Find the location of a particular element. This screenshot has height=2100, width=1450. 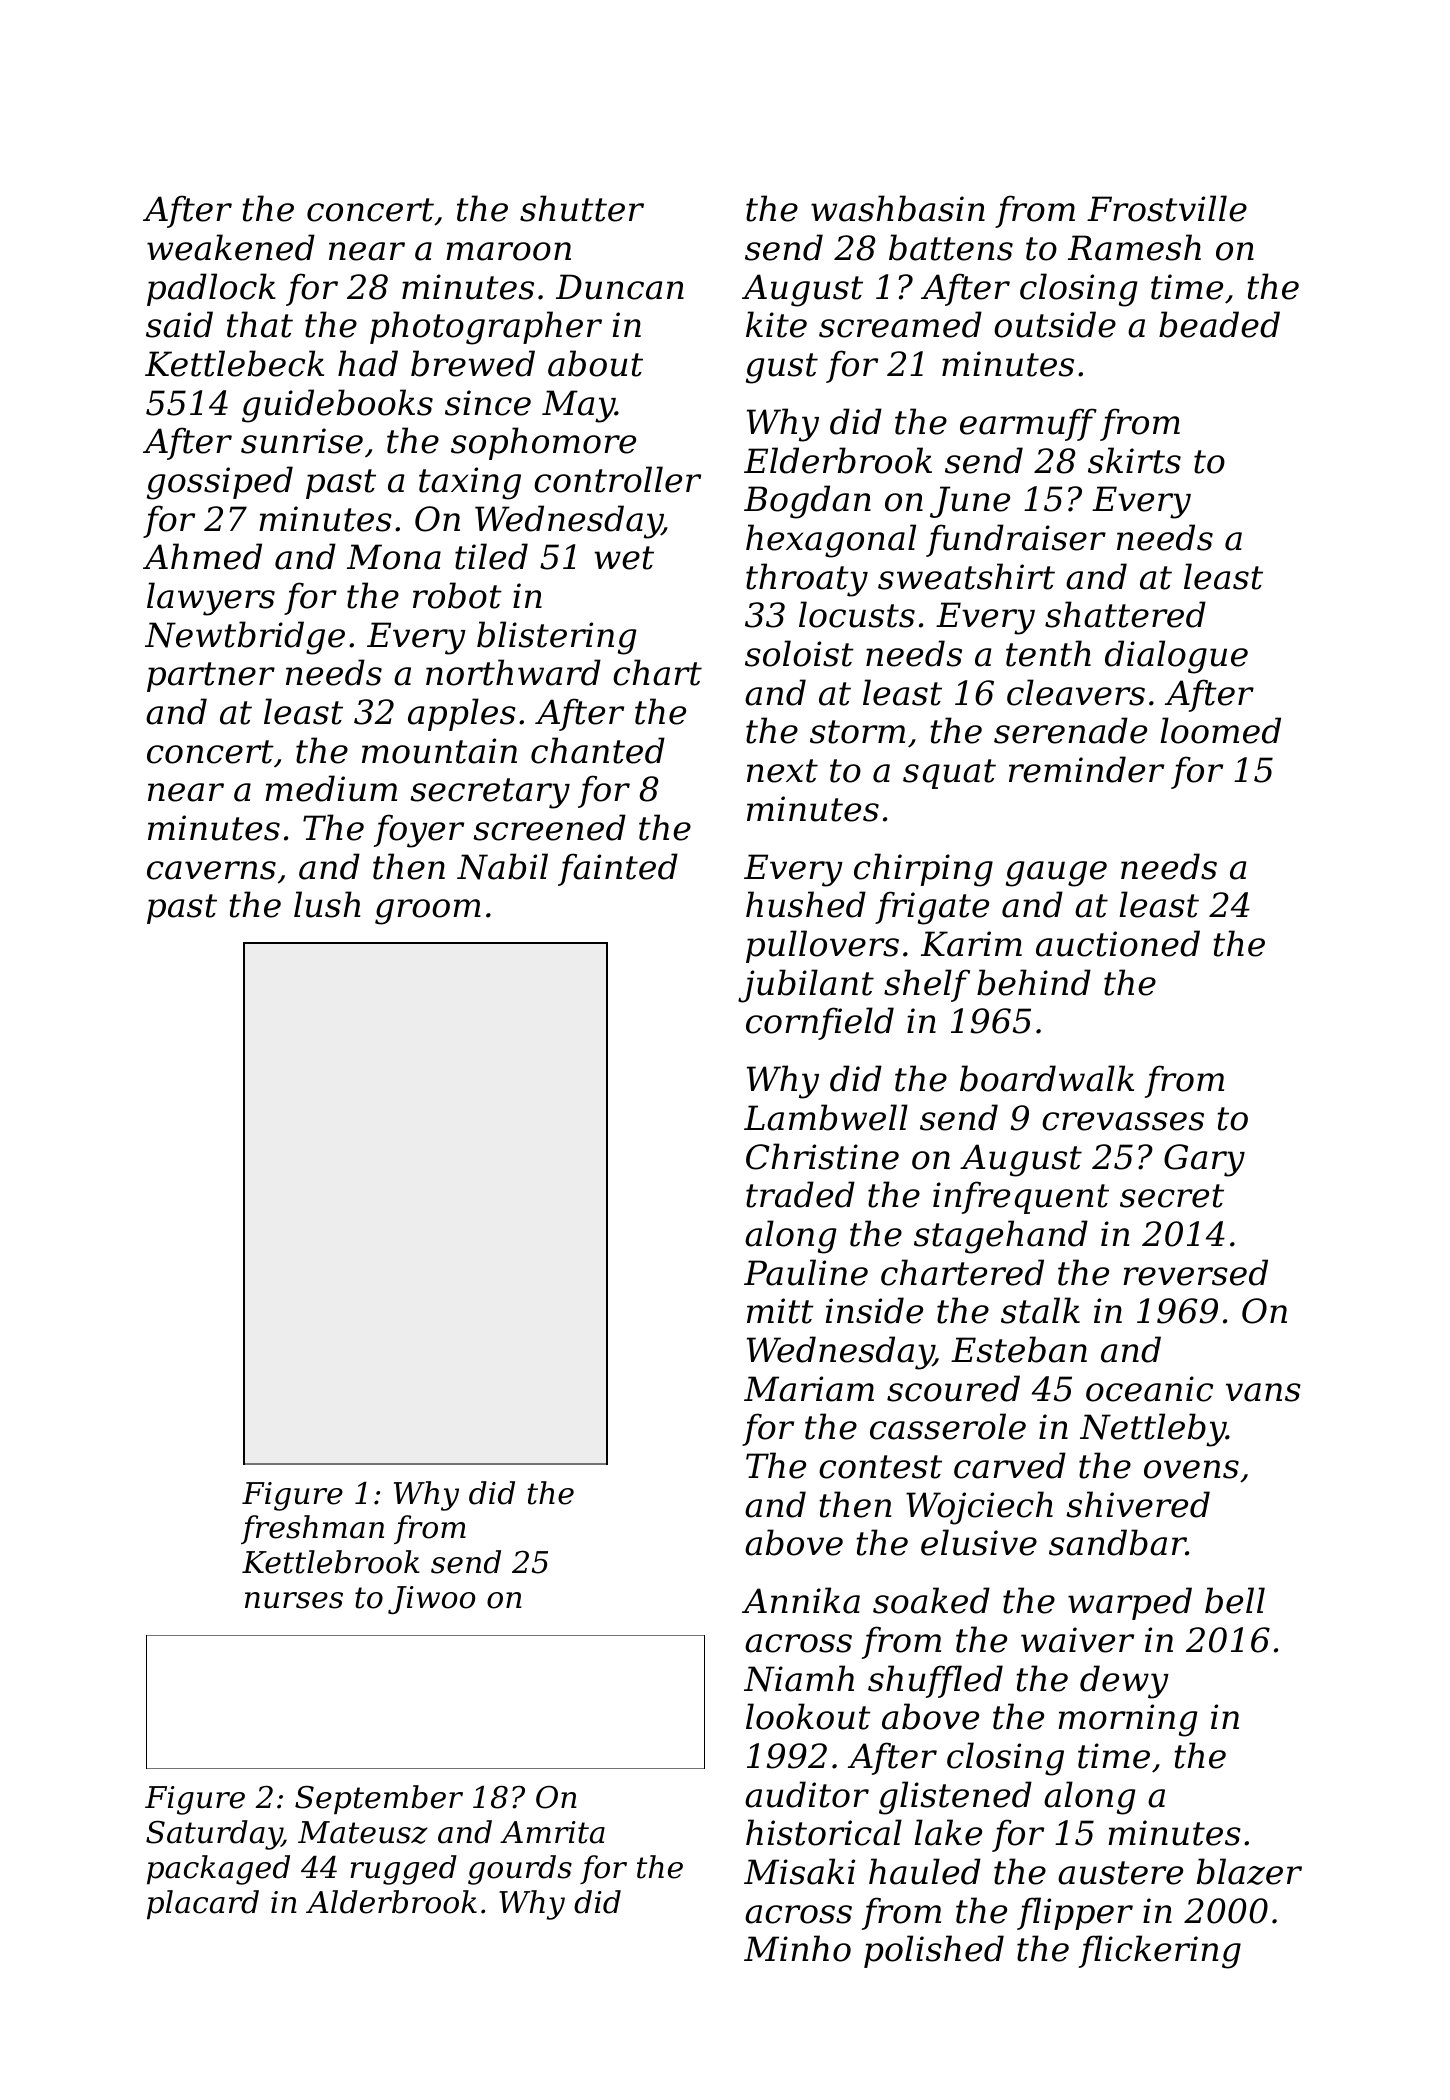

lush is located at coordinates (327, 904).
